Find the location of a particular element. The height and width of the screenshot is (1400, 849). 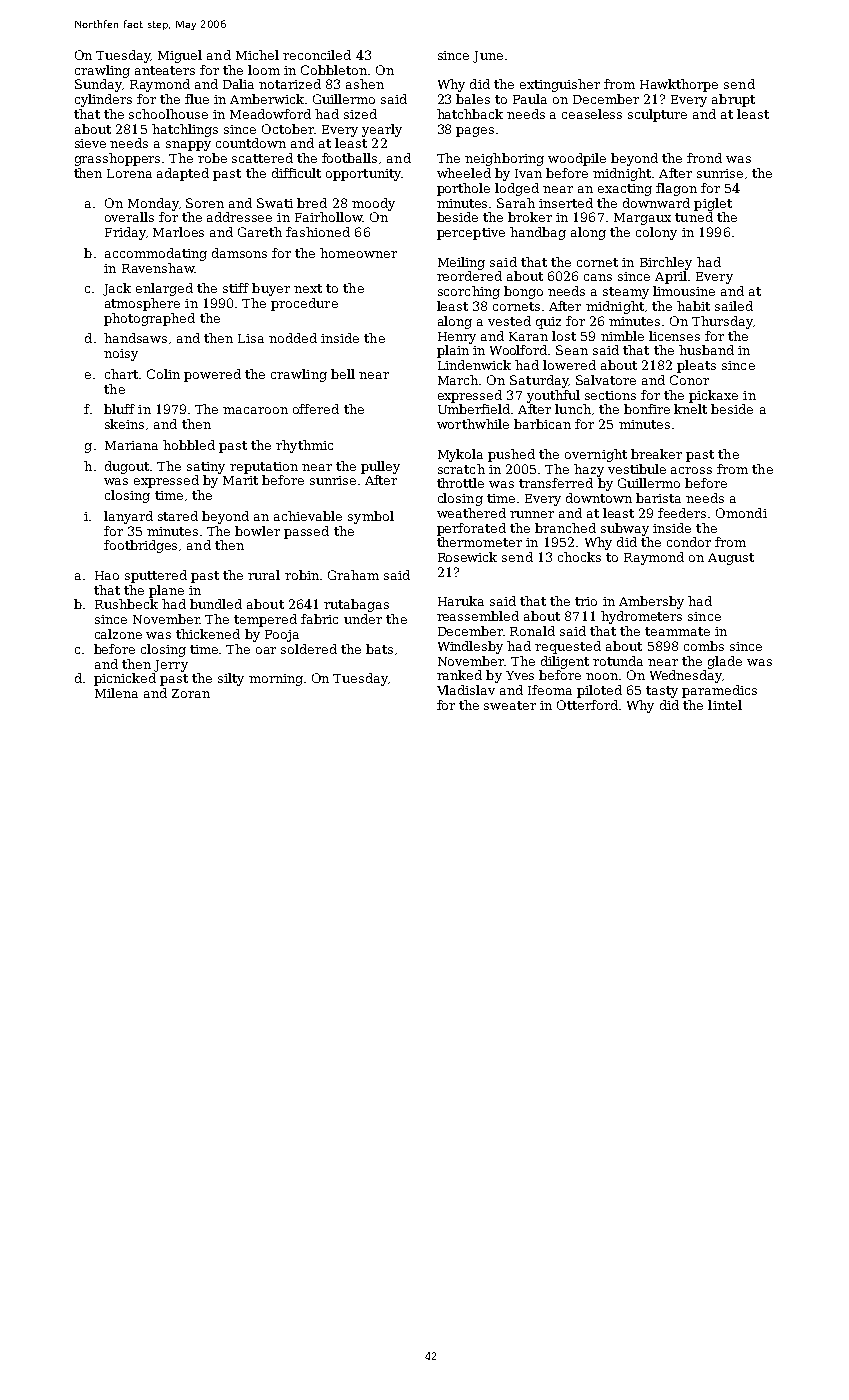

stiff is located at coordinates (236, 288).
